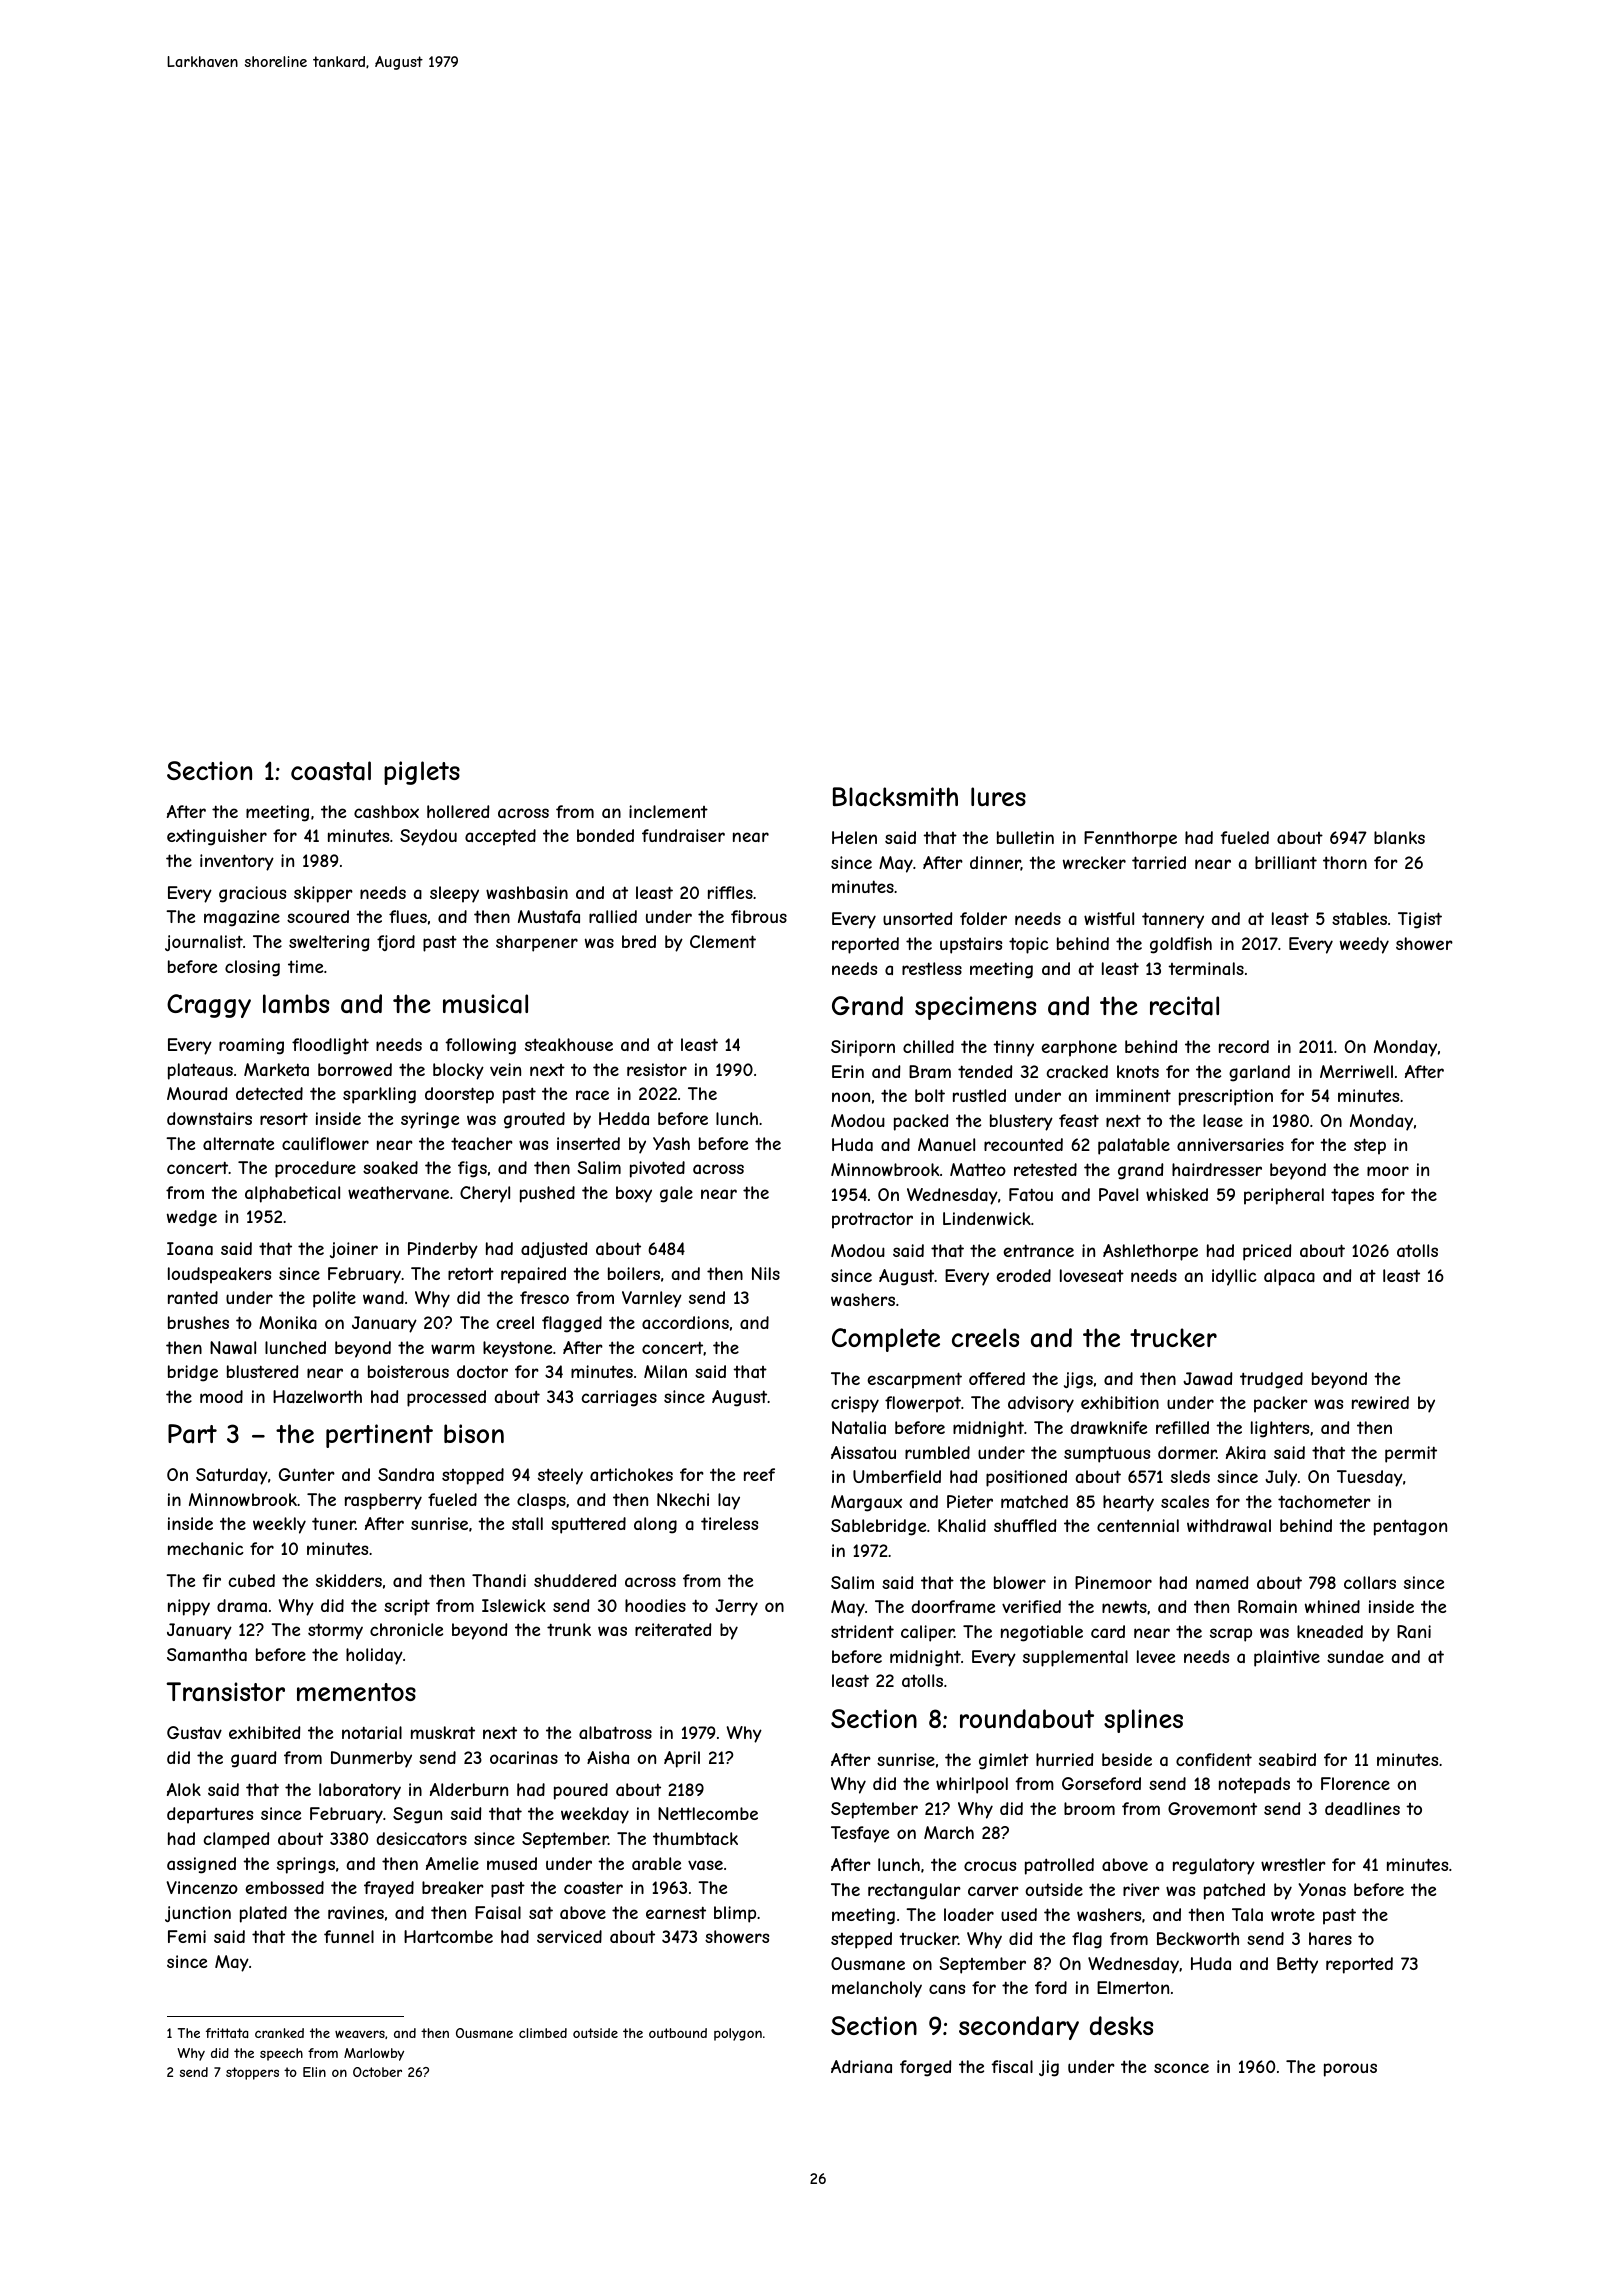 This screenshot has height=2292, width=1620. Describe the element at coordinates (1118, 1194) in the screenshot. I see `Pavel` at that location.
